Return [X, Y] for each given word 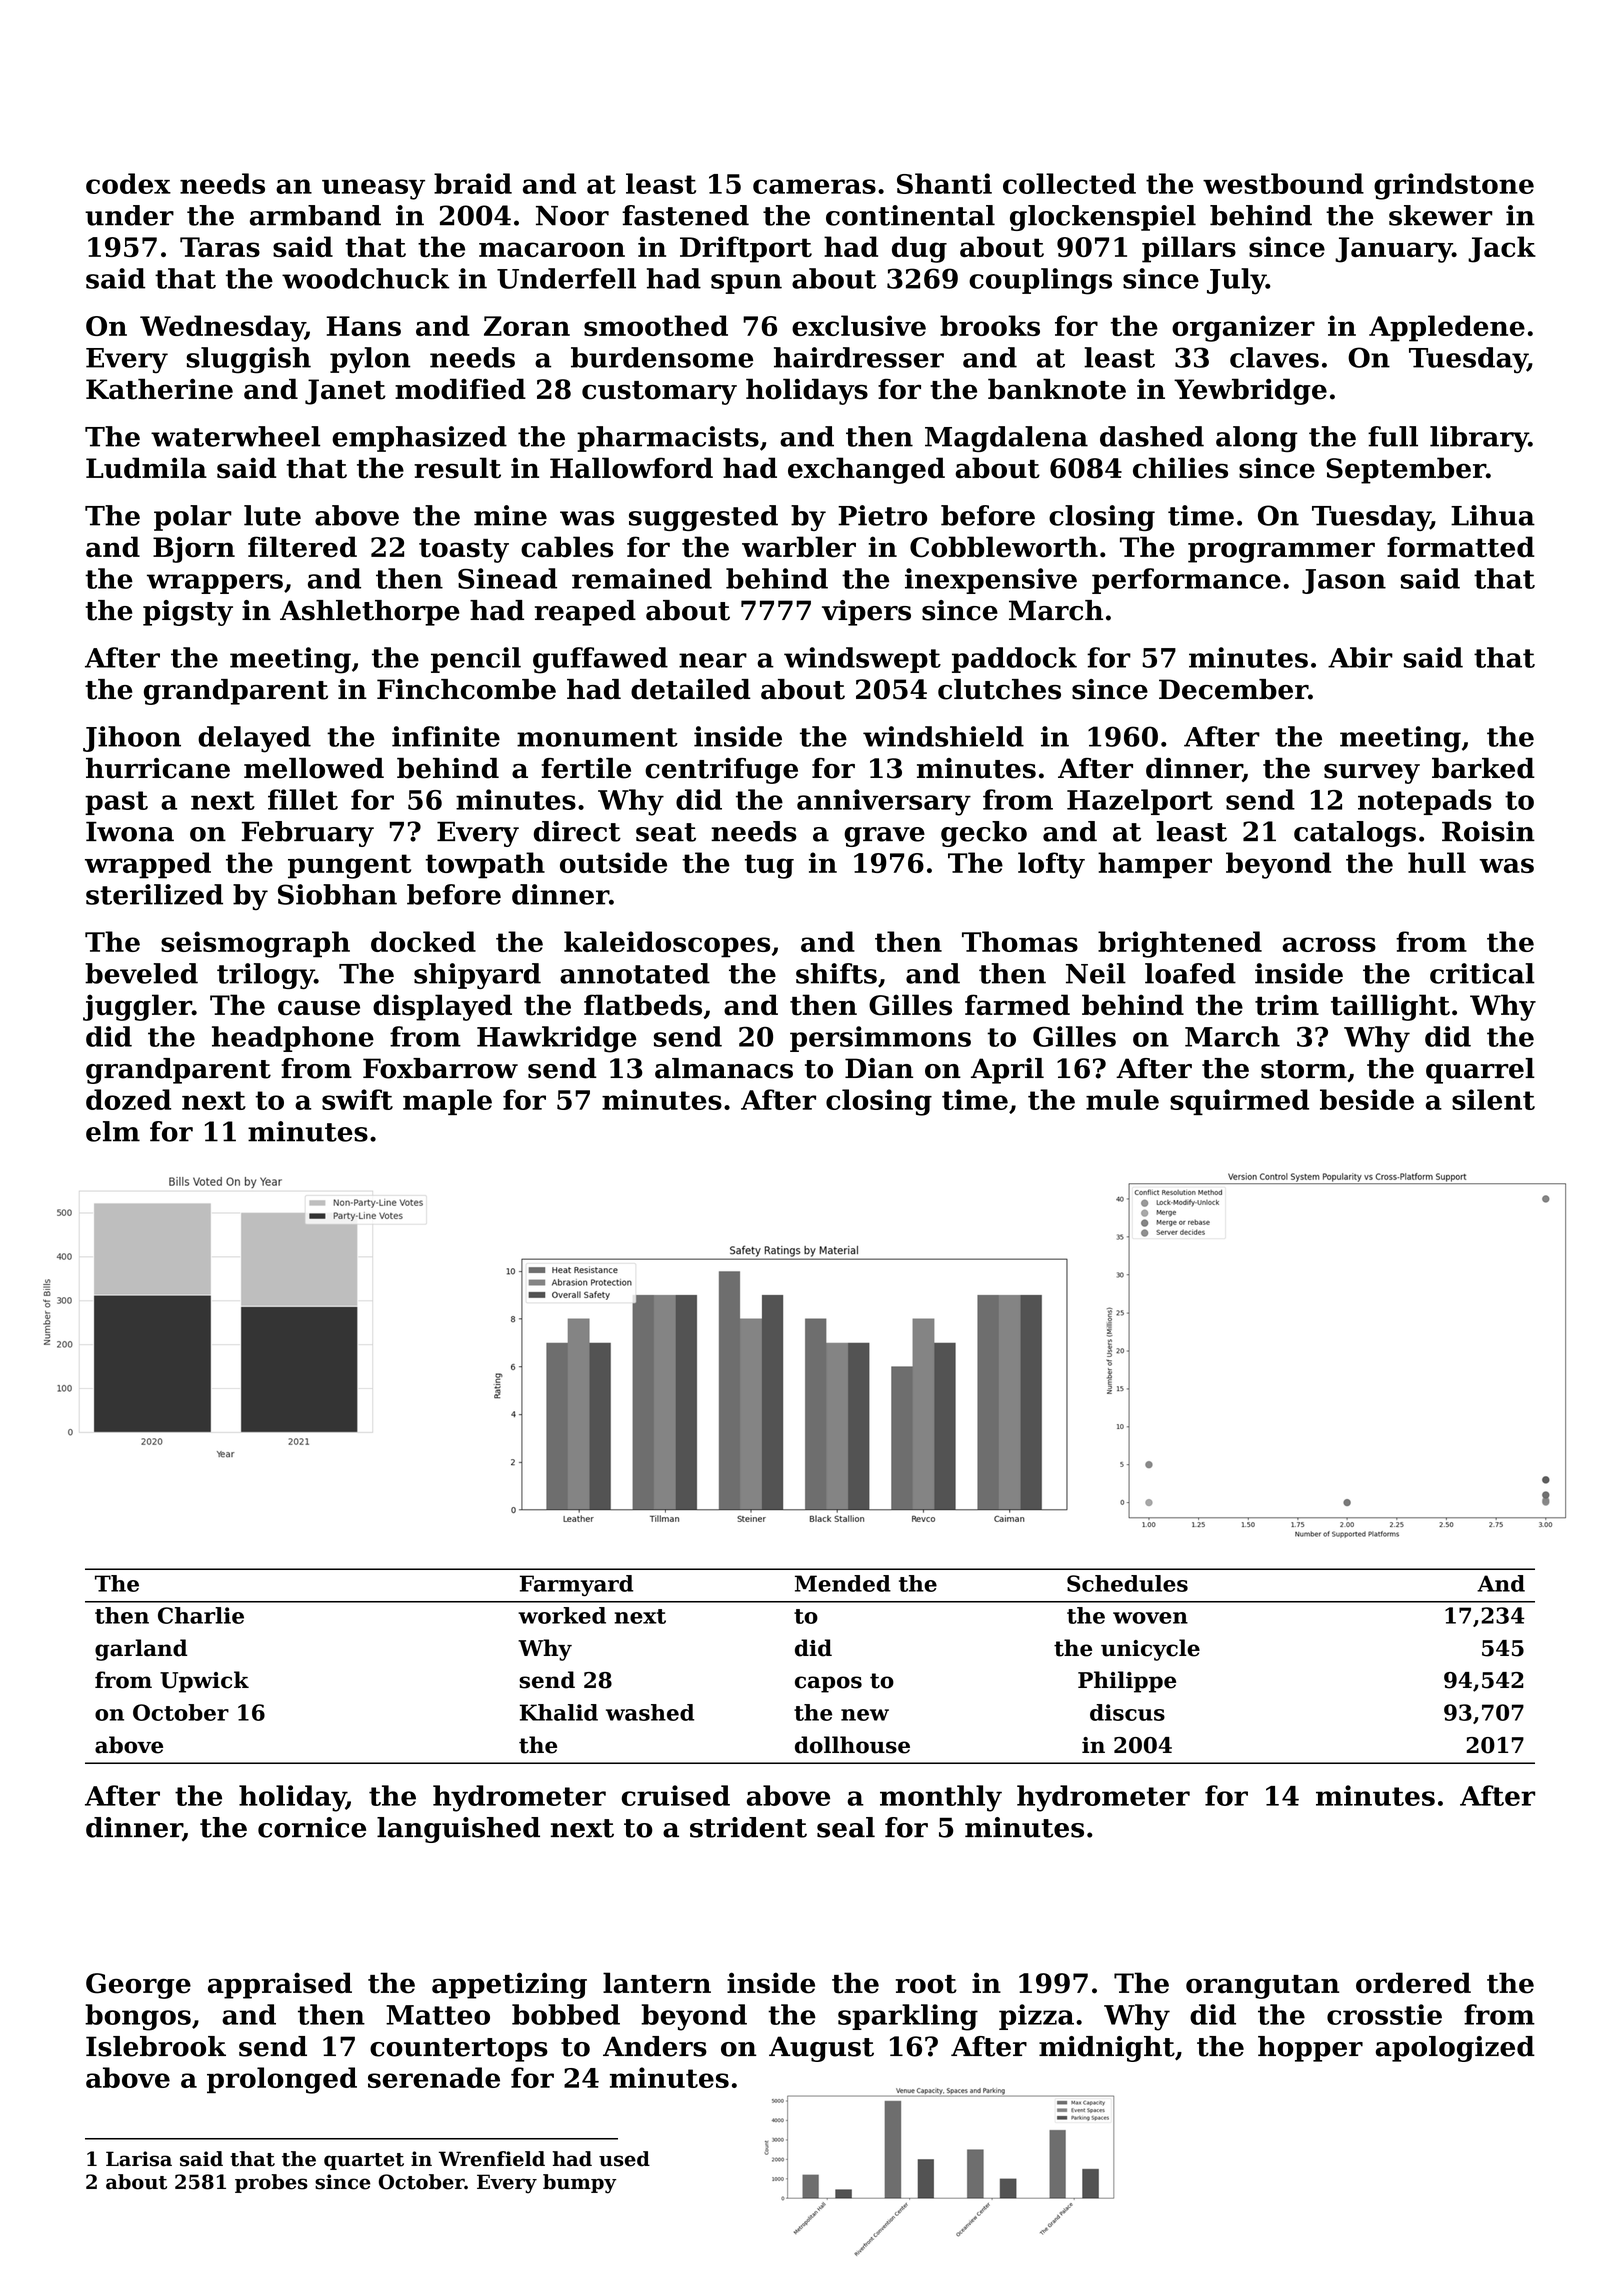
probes [271, 2183]
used [624, 2159]
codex [128, 183]
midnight [1107, 2049]
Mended [843, 1583]
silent [1493, 1099]
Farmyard [576, 1586]
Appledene [1447, 328]
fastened [685, 215]
